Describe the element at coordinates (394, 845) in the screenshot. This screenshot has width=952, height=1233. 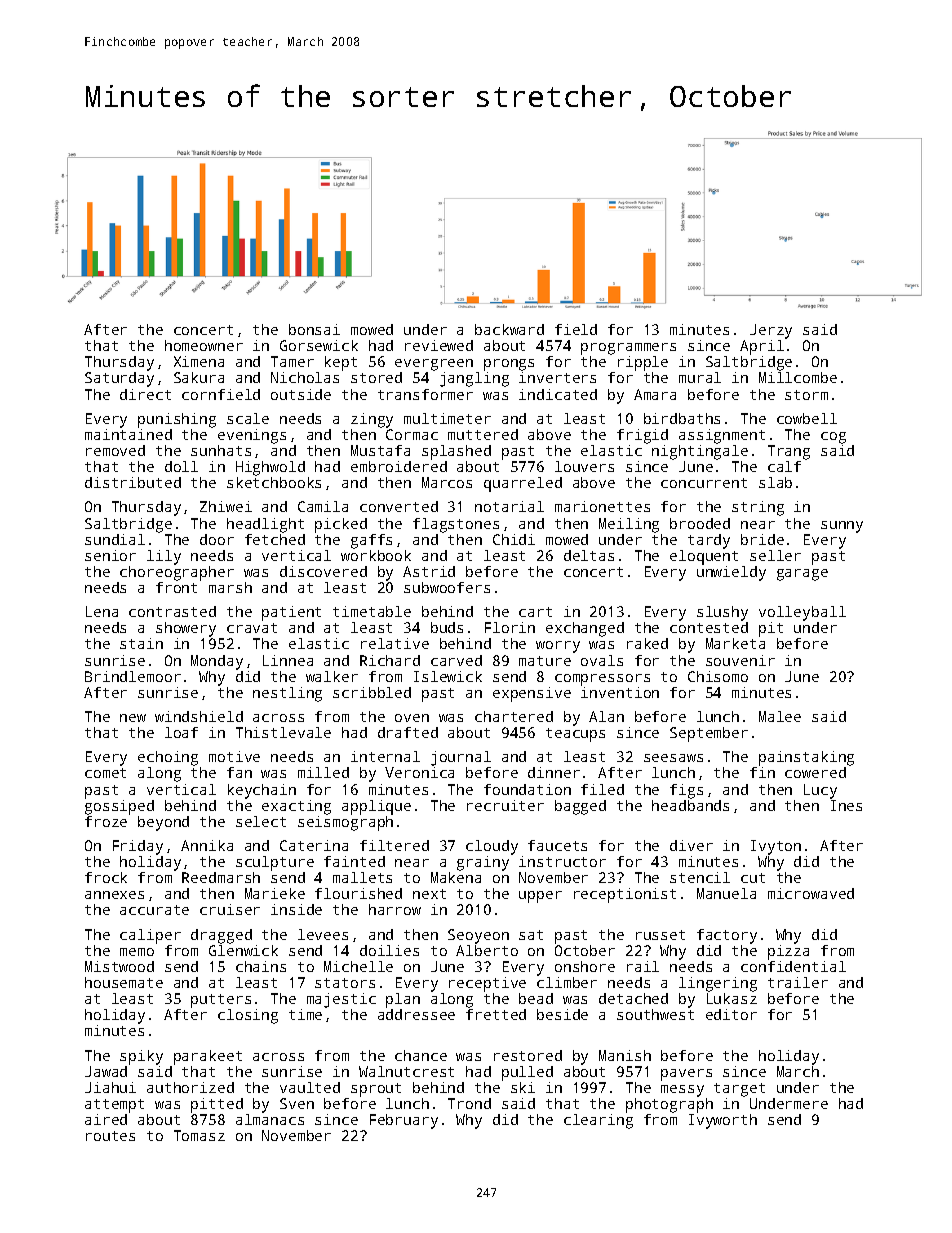
I see `filtered` at that location.
